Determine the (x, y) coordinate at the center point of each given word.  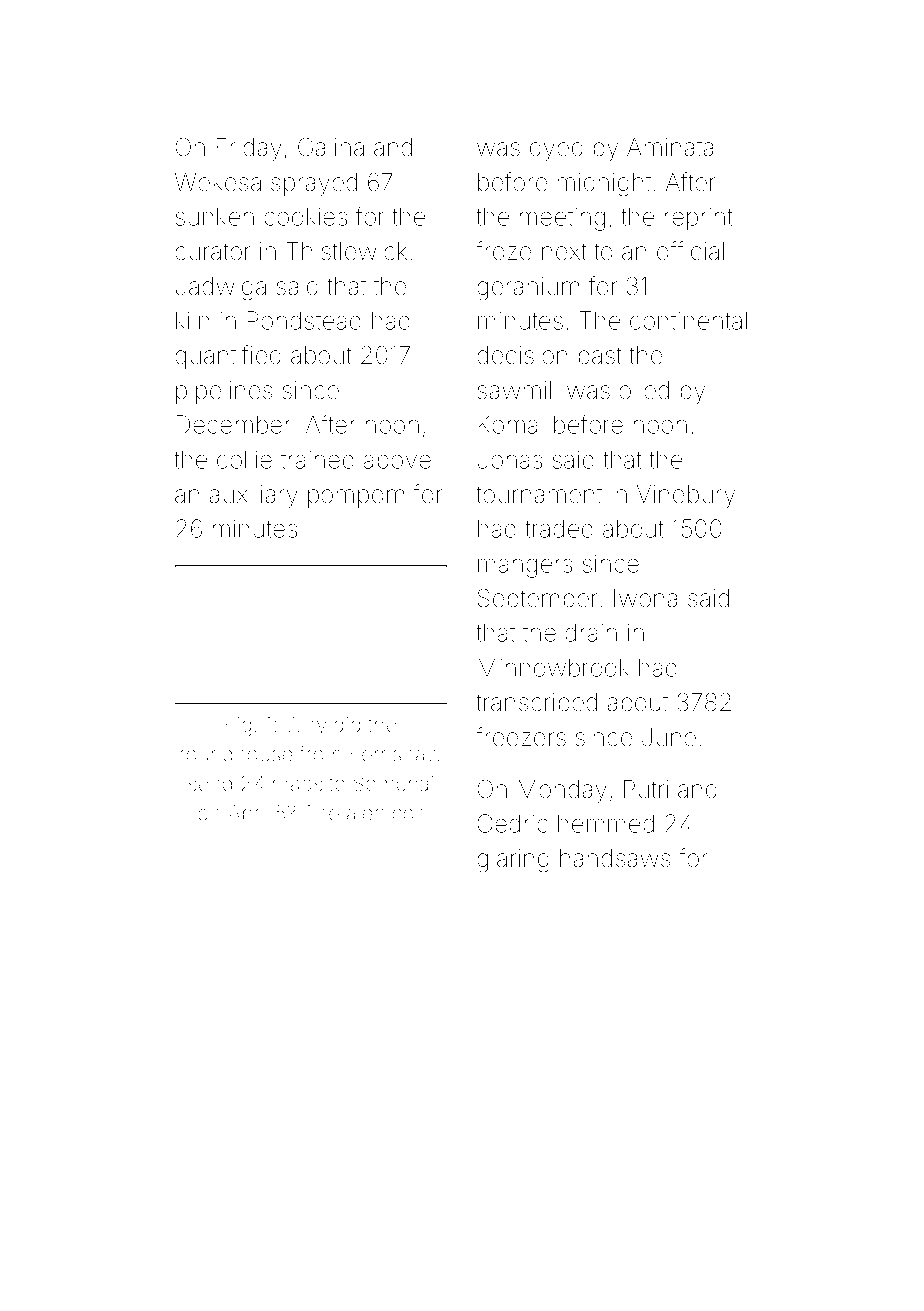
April (247, 815)
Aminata (670, 147)
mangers (525, 568)
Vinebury (686, 496)
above (397, 460)
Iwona (645, 598)
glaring (513, 861)
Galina (331, 147)
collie (244, 459)
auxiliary (254, 496)
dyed (556, 149)
